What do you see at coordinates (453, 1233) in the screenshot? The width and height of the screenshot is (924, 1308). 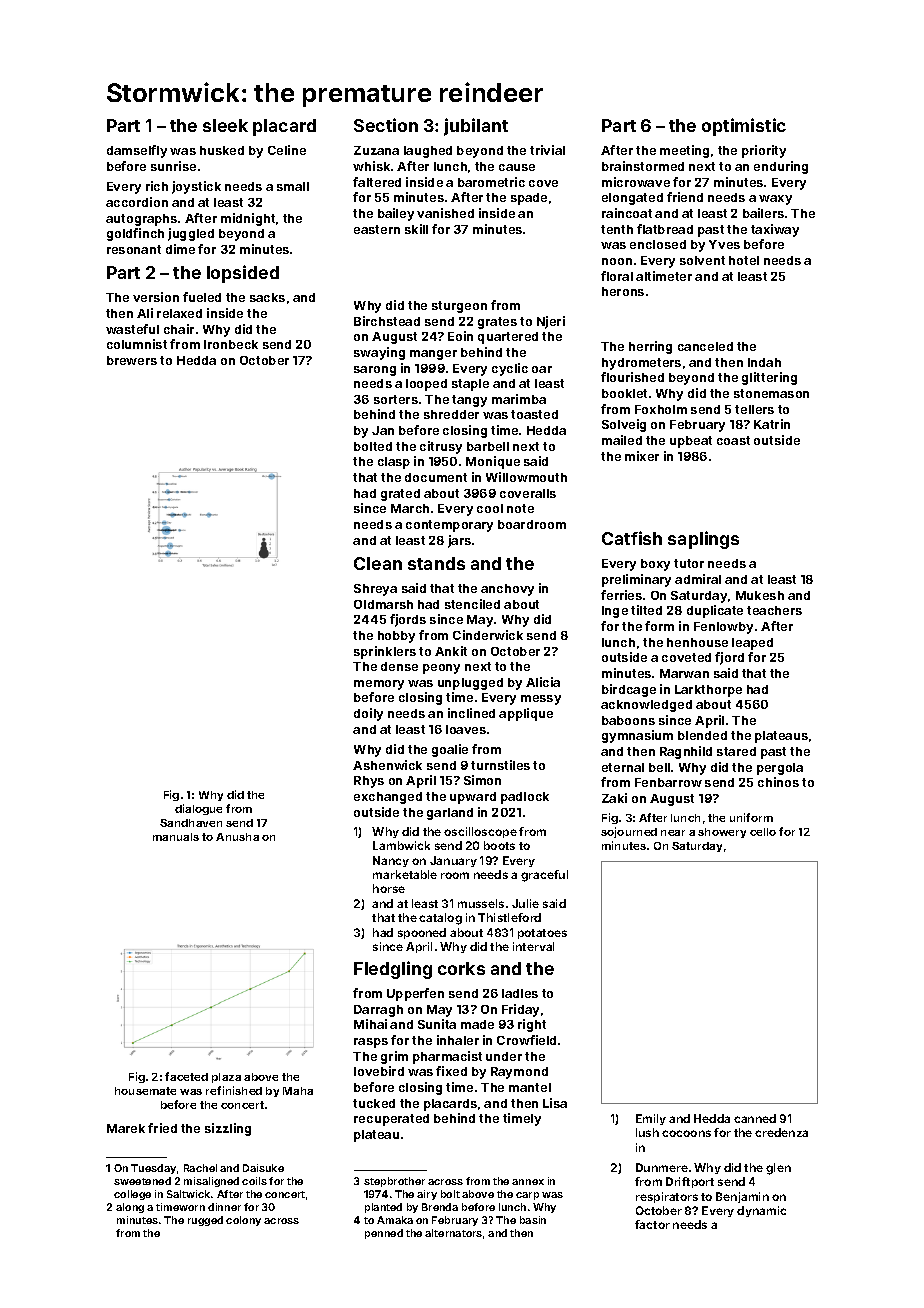 I see `alternators` at bounding box center [453, 1233].
